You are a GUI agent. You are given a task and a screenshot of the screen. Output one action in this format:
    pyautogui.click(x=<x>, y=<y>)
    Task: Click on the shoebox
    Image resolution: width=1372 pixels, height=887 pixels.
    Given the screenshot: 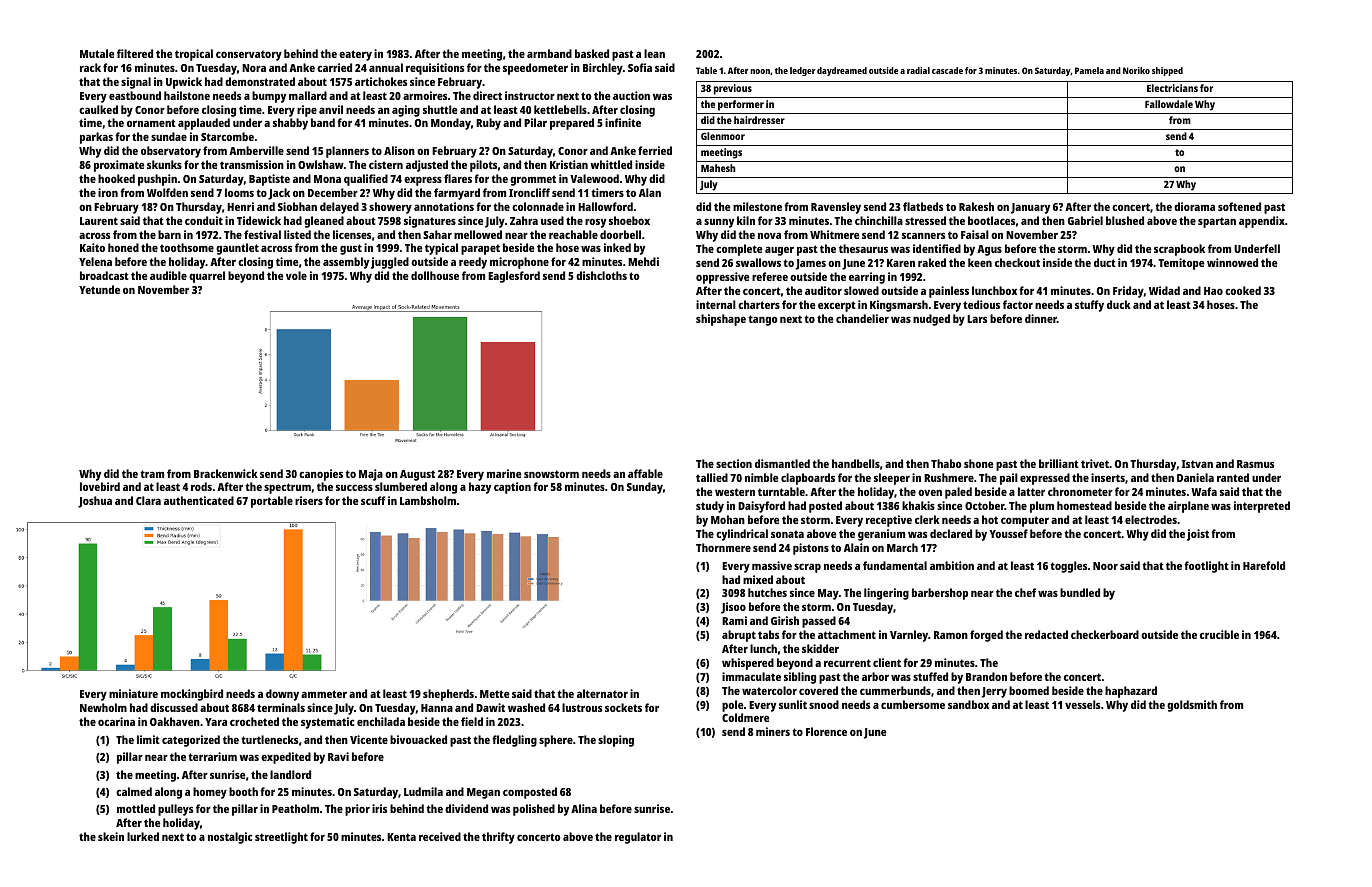 What is the action you would take?
    pyautogui.click(x=629, y=220)
